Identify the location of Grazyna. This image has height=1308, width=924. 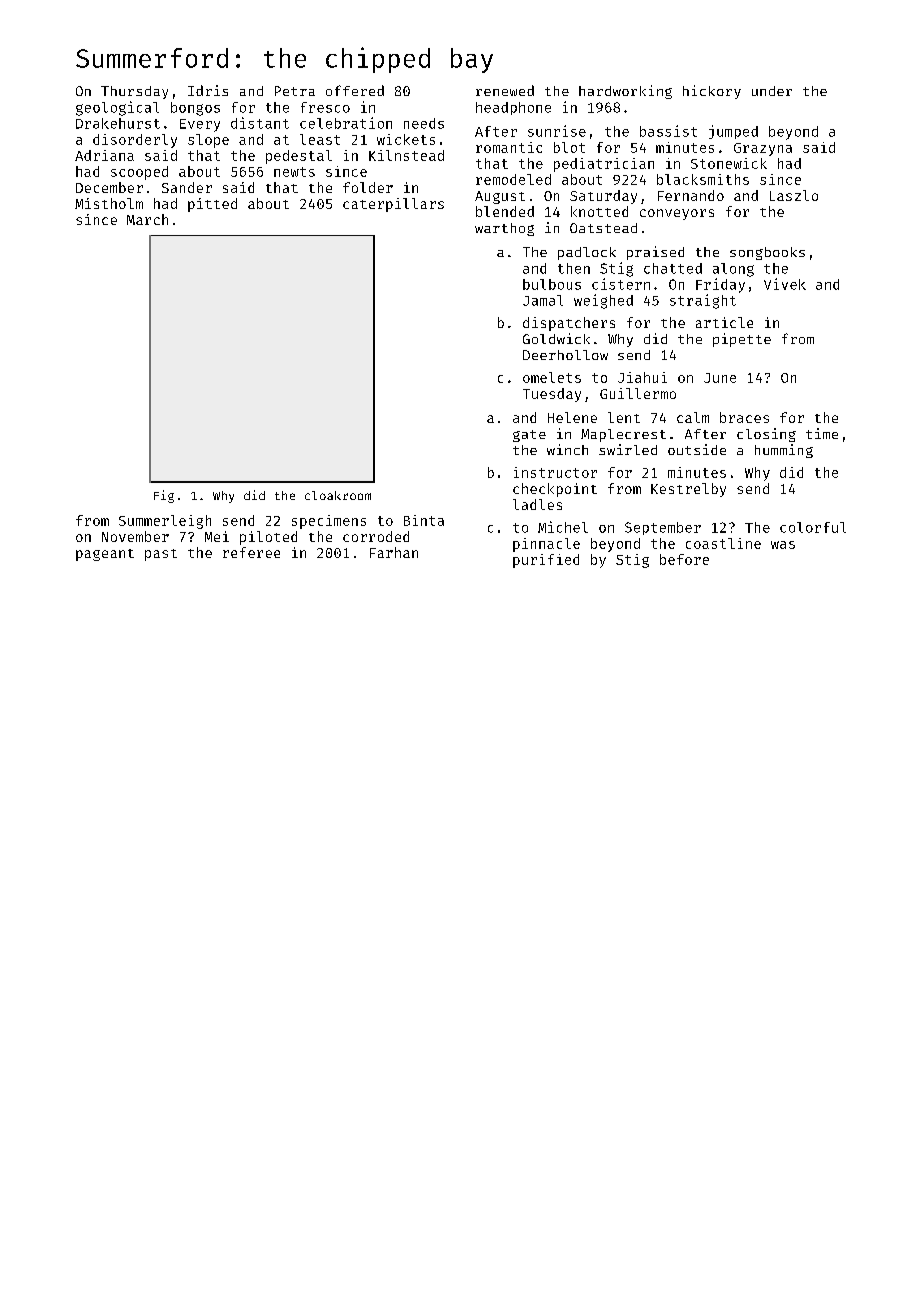
(763, 149).
